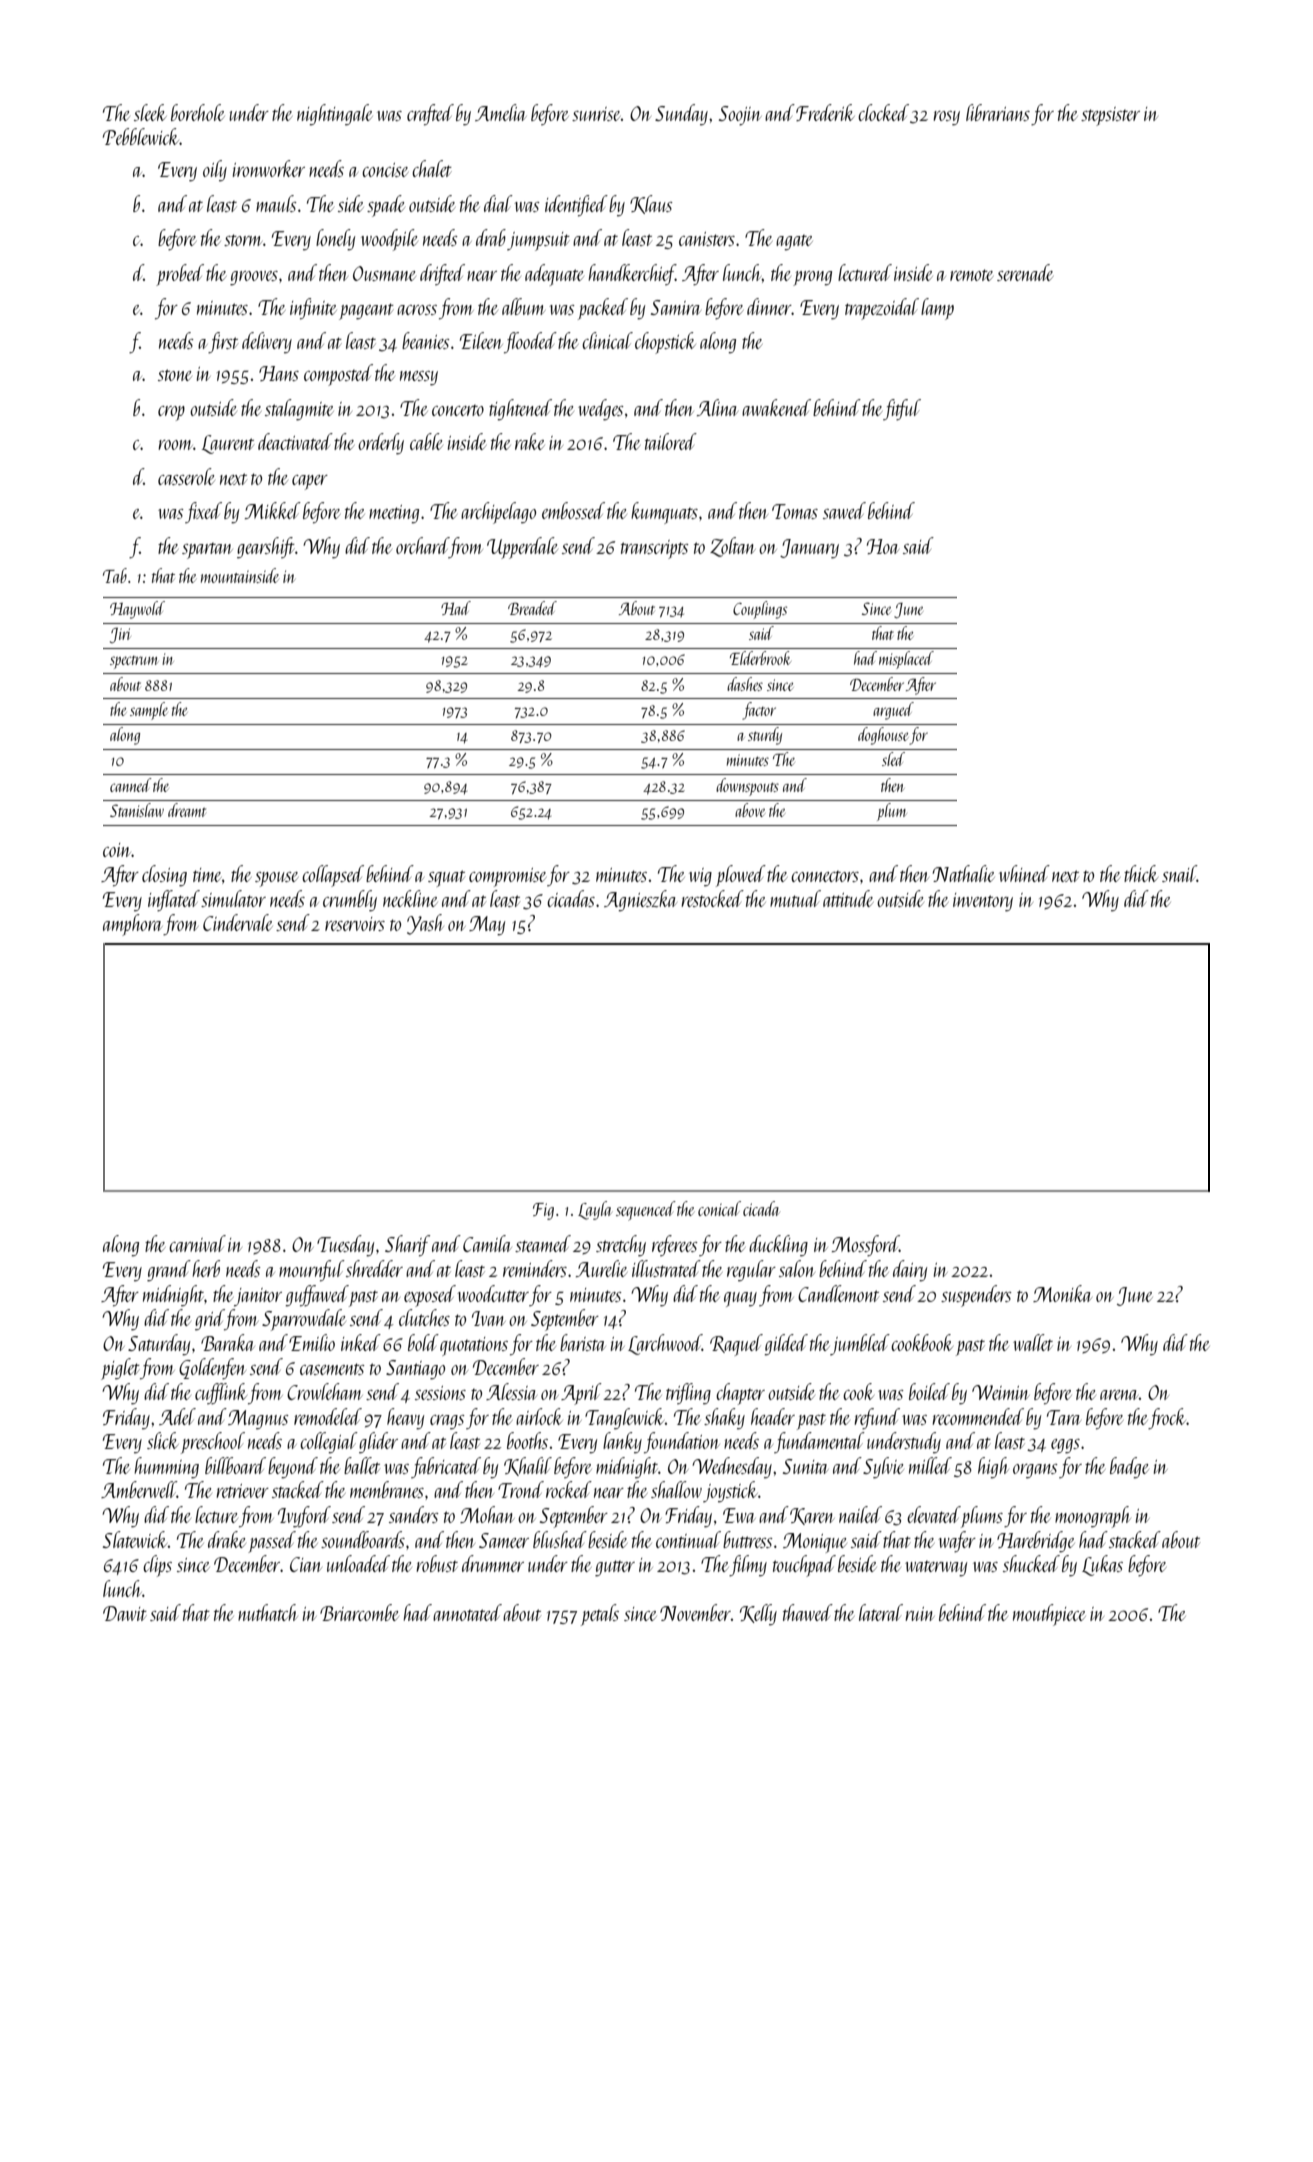 Image resolution: width=1313 pixels, height=2162 pixels. I want to click on lamp, so click(937, 309).
